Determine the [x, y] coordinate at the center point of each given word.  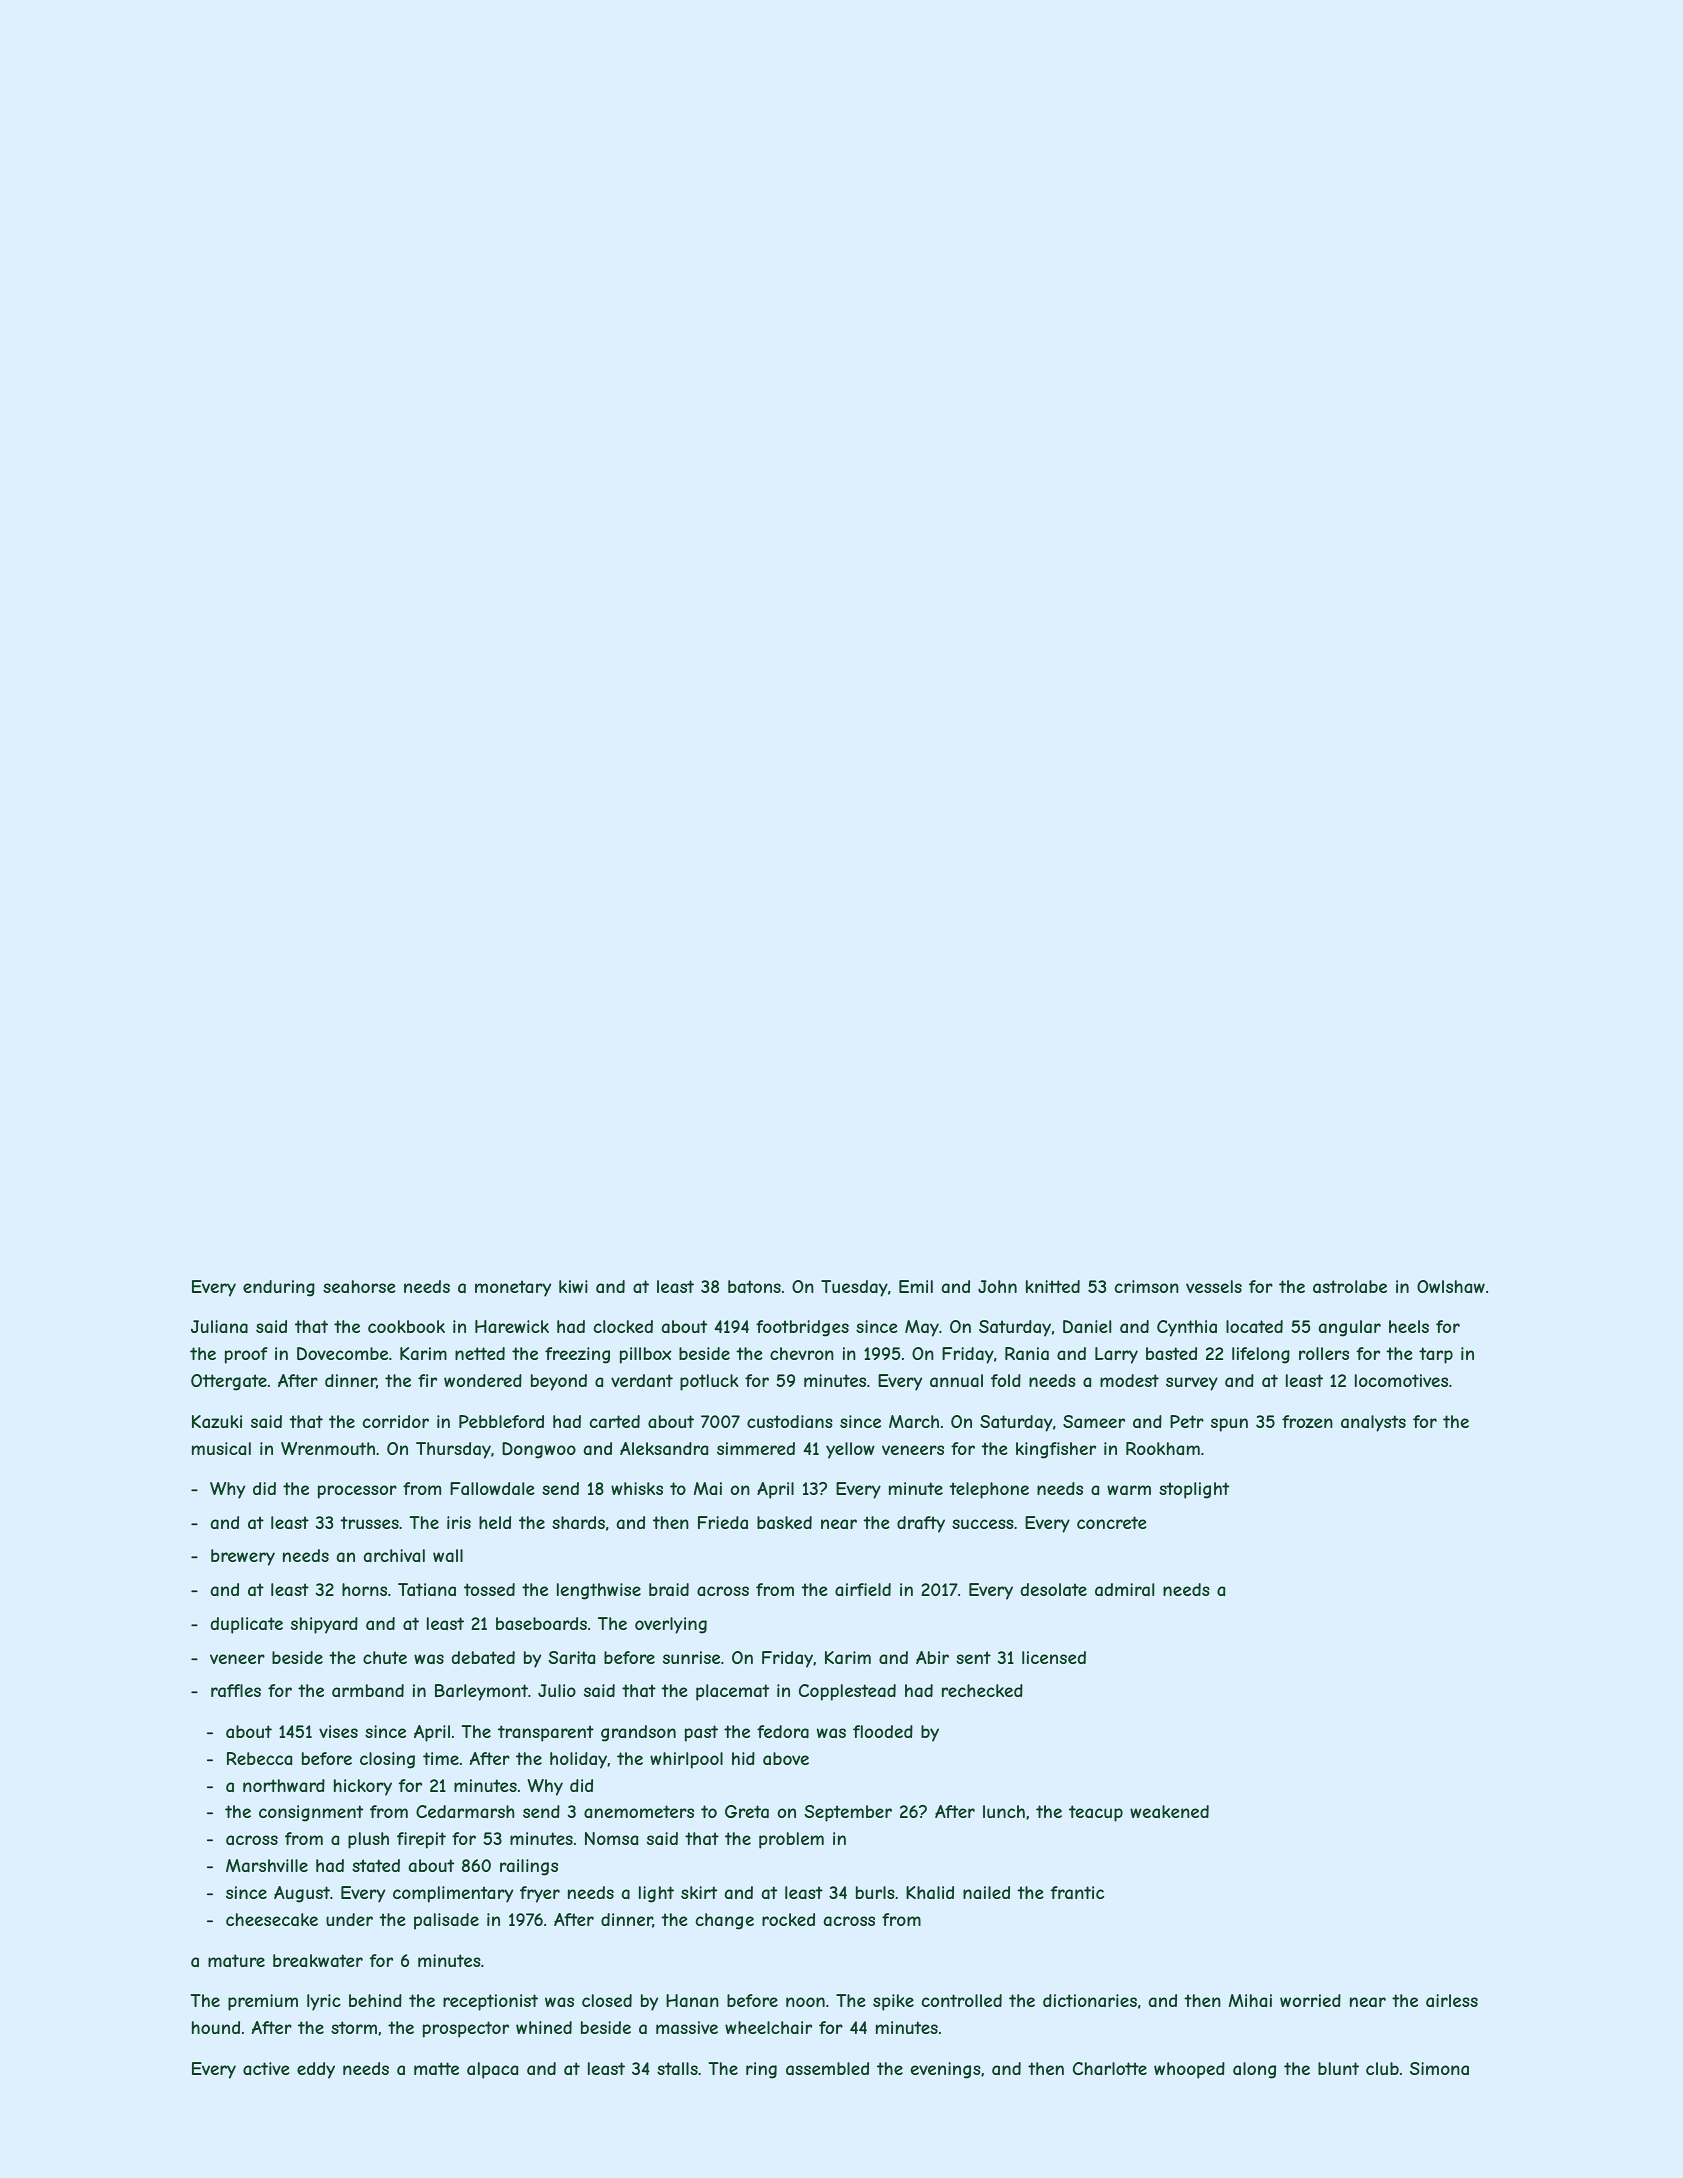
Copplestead [847, 1692]
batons [754, 1286]
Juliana [219, 1326]
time [441, 1758]
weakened [1169, 1811]
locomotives [1401, 1380]
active [266, 2068]
